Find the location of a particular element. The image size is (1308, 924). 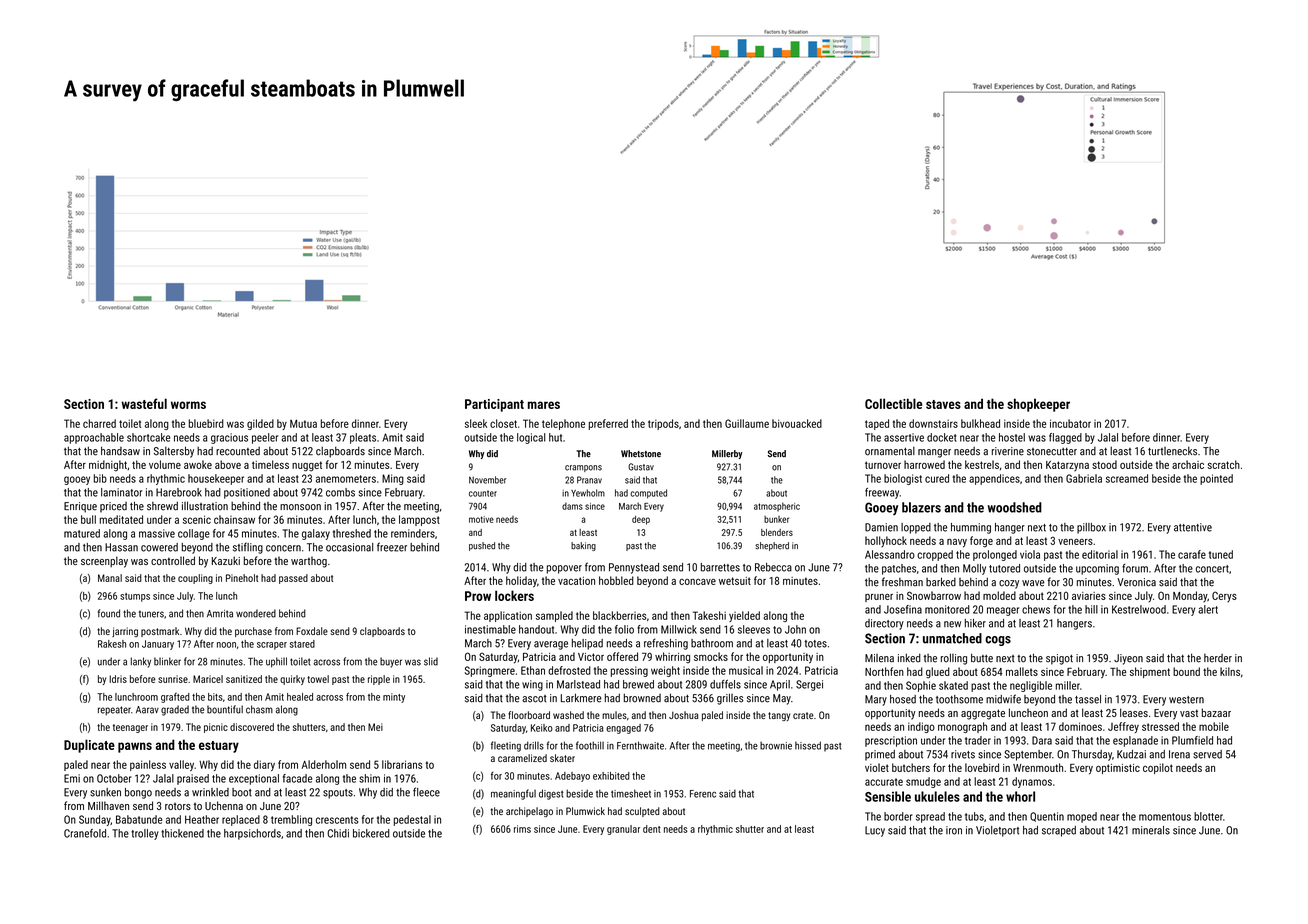

Lucy is located at coordinates (875, 831).
